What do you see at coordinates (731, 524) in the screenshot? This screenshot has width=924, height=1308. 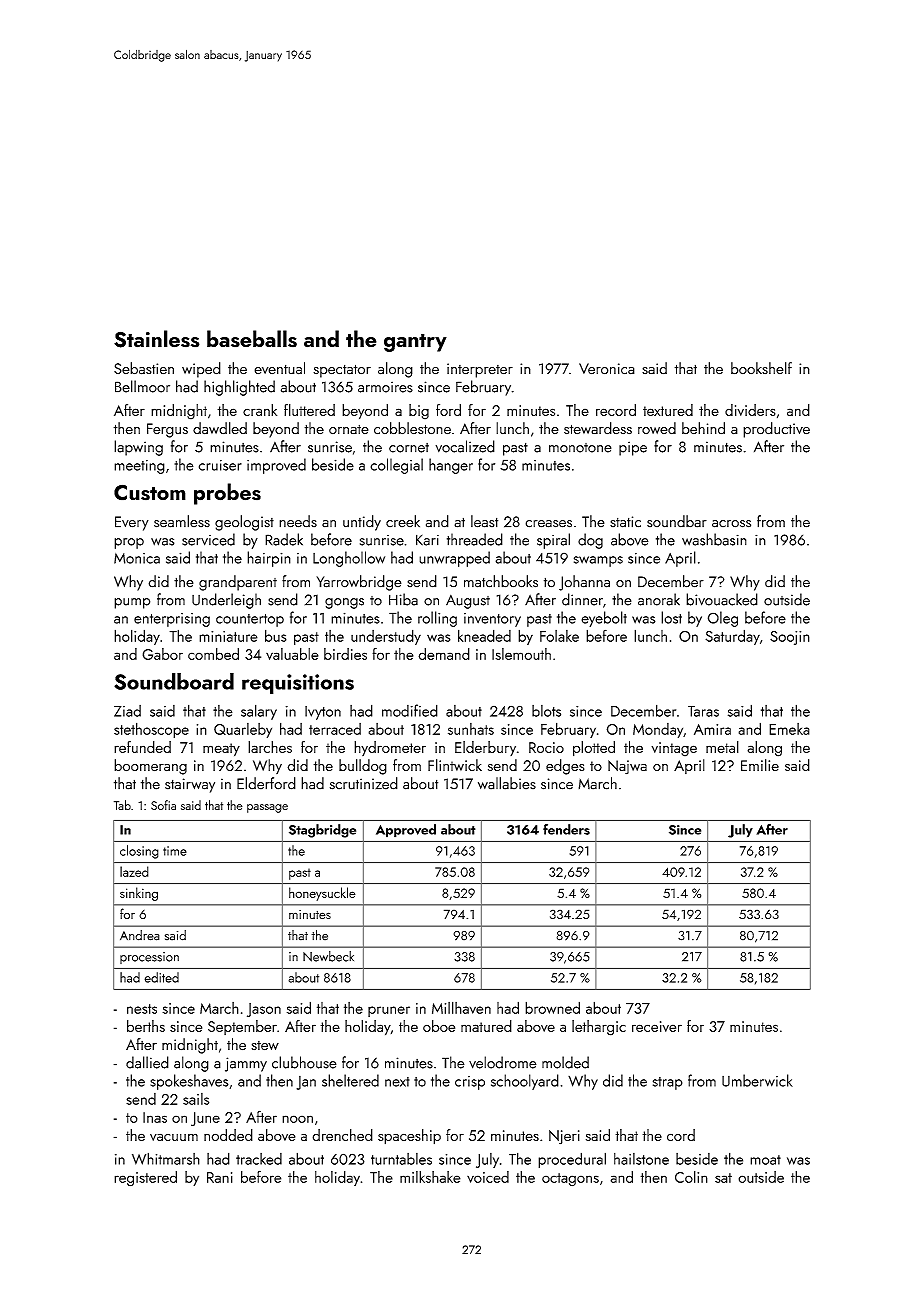 I see `across` at bounding box center [731, 524].
